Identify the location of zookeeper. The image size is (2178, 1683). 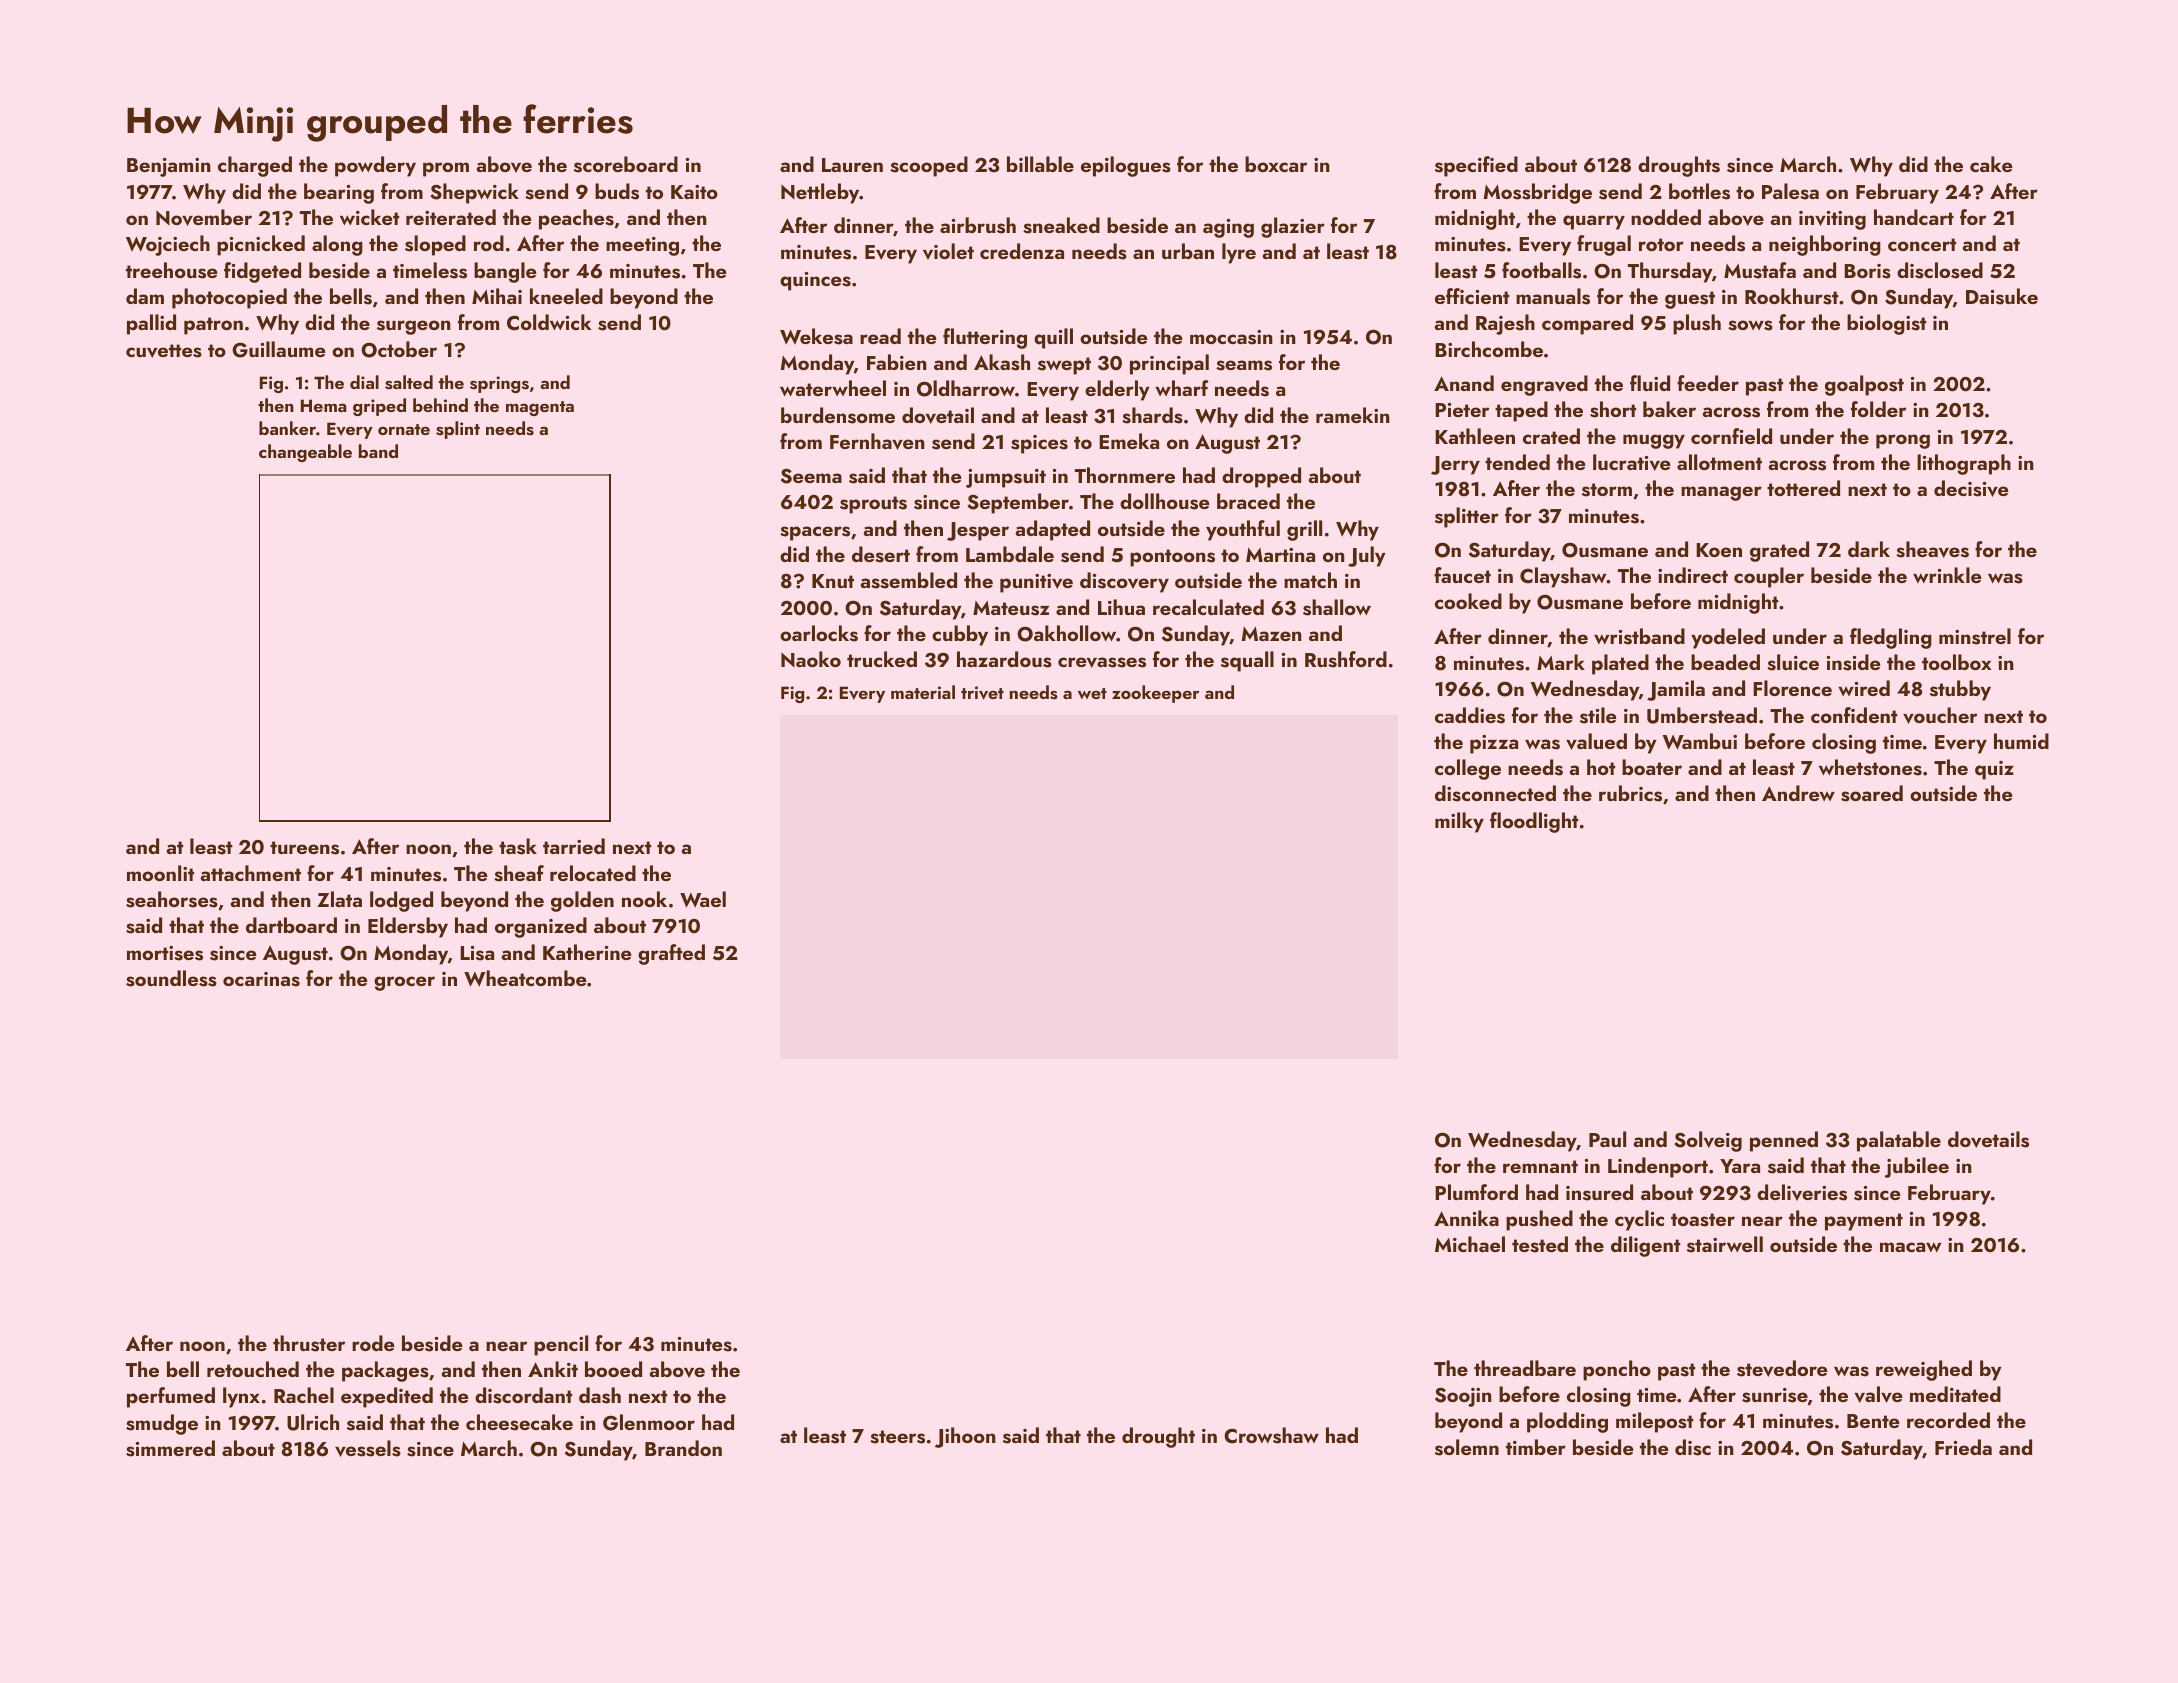
(1155, 694).
